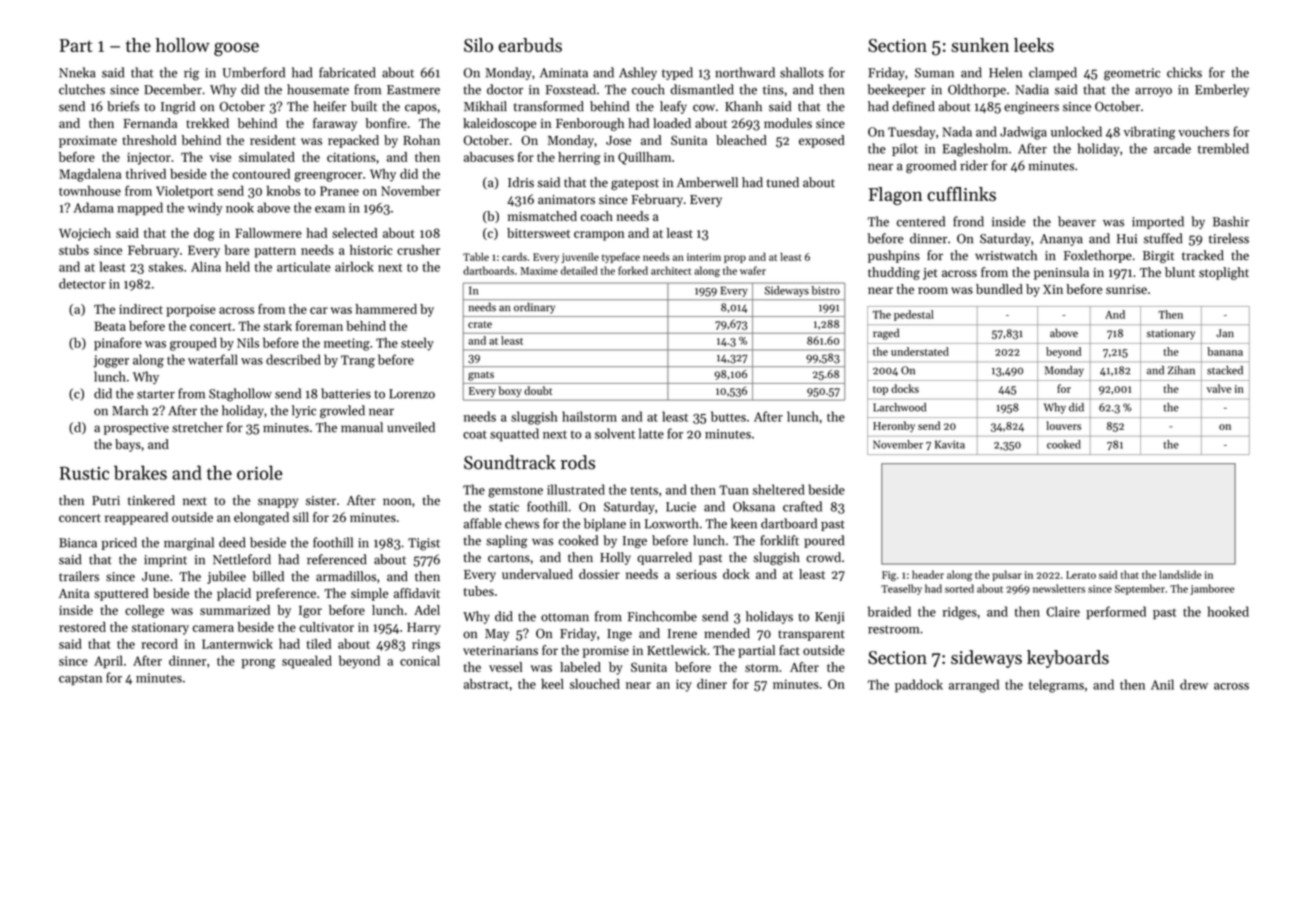 This document has height=924, width=1308. Describe the element at coordinates (1222, 90) in the document. I see `Emberley` at that location.
